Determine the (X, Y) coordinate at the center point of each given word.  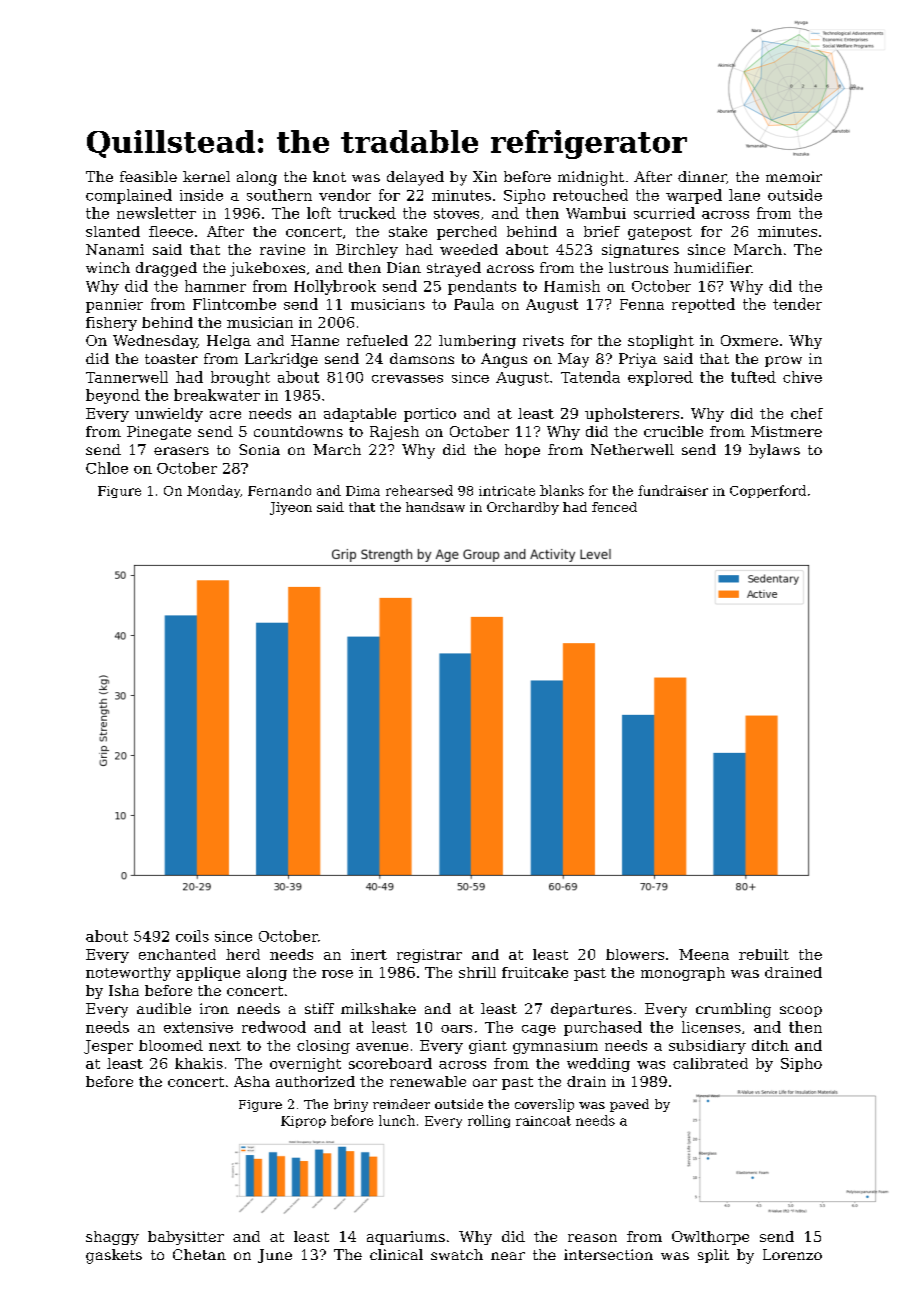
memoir (794, 176)
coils (192, 936)
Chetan (199, 1254)
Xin (485, 176)
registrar (429, 956)
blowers (635, 954)
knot (329, 176)
